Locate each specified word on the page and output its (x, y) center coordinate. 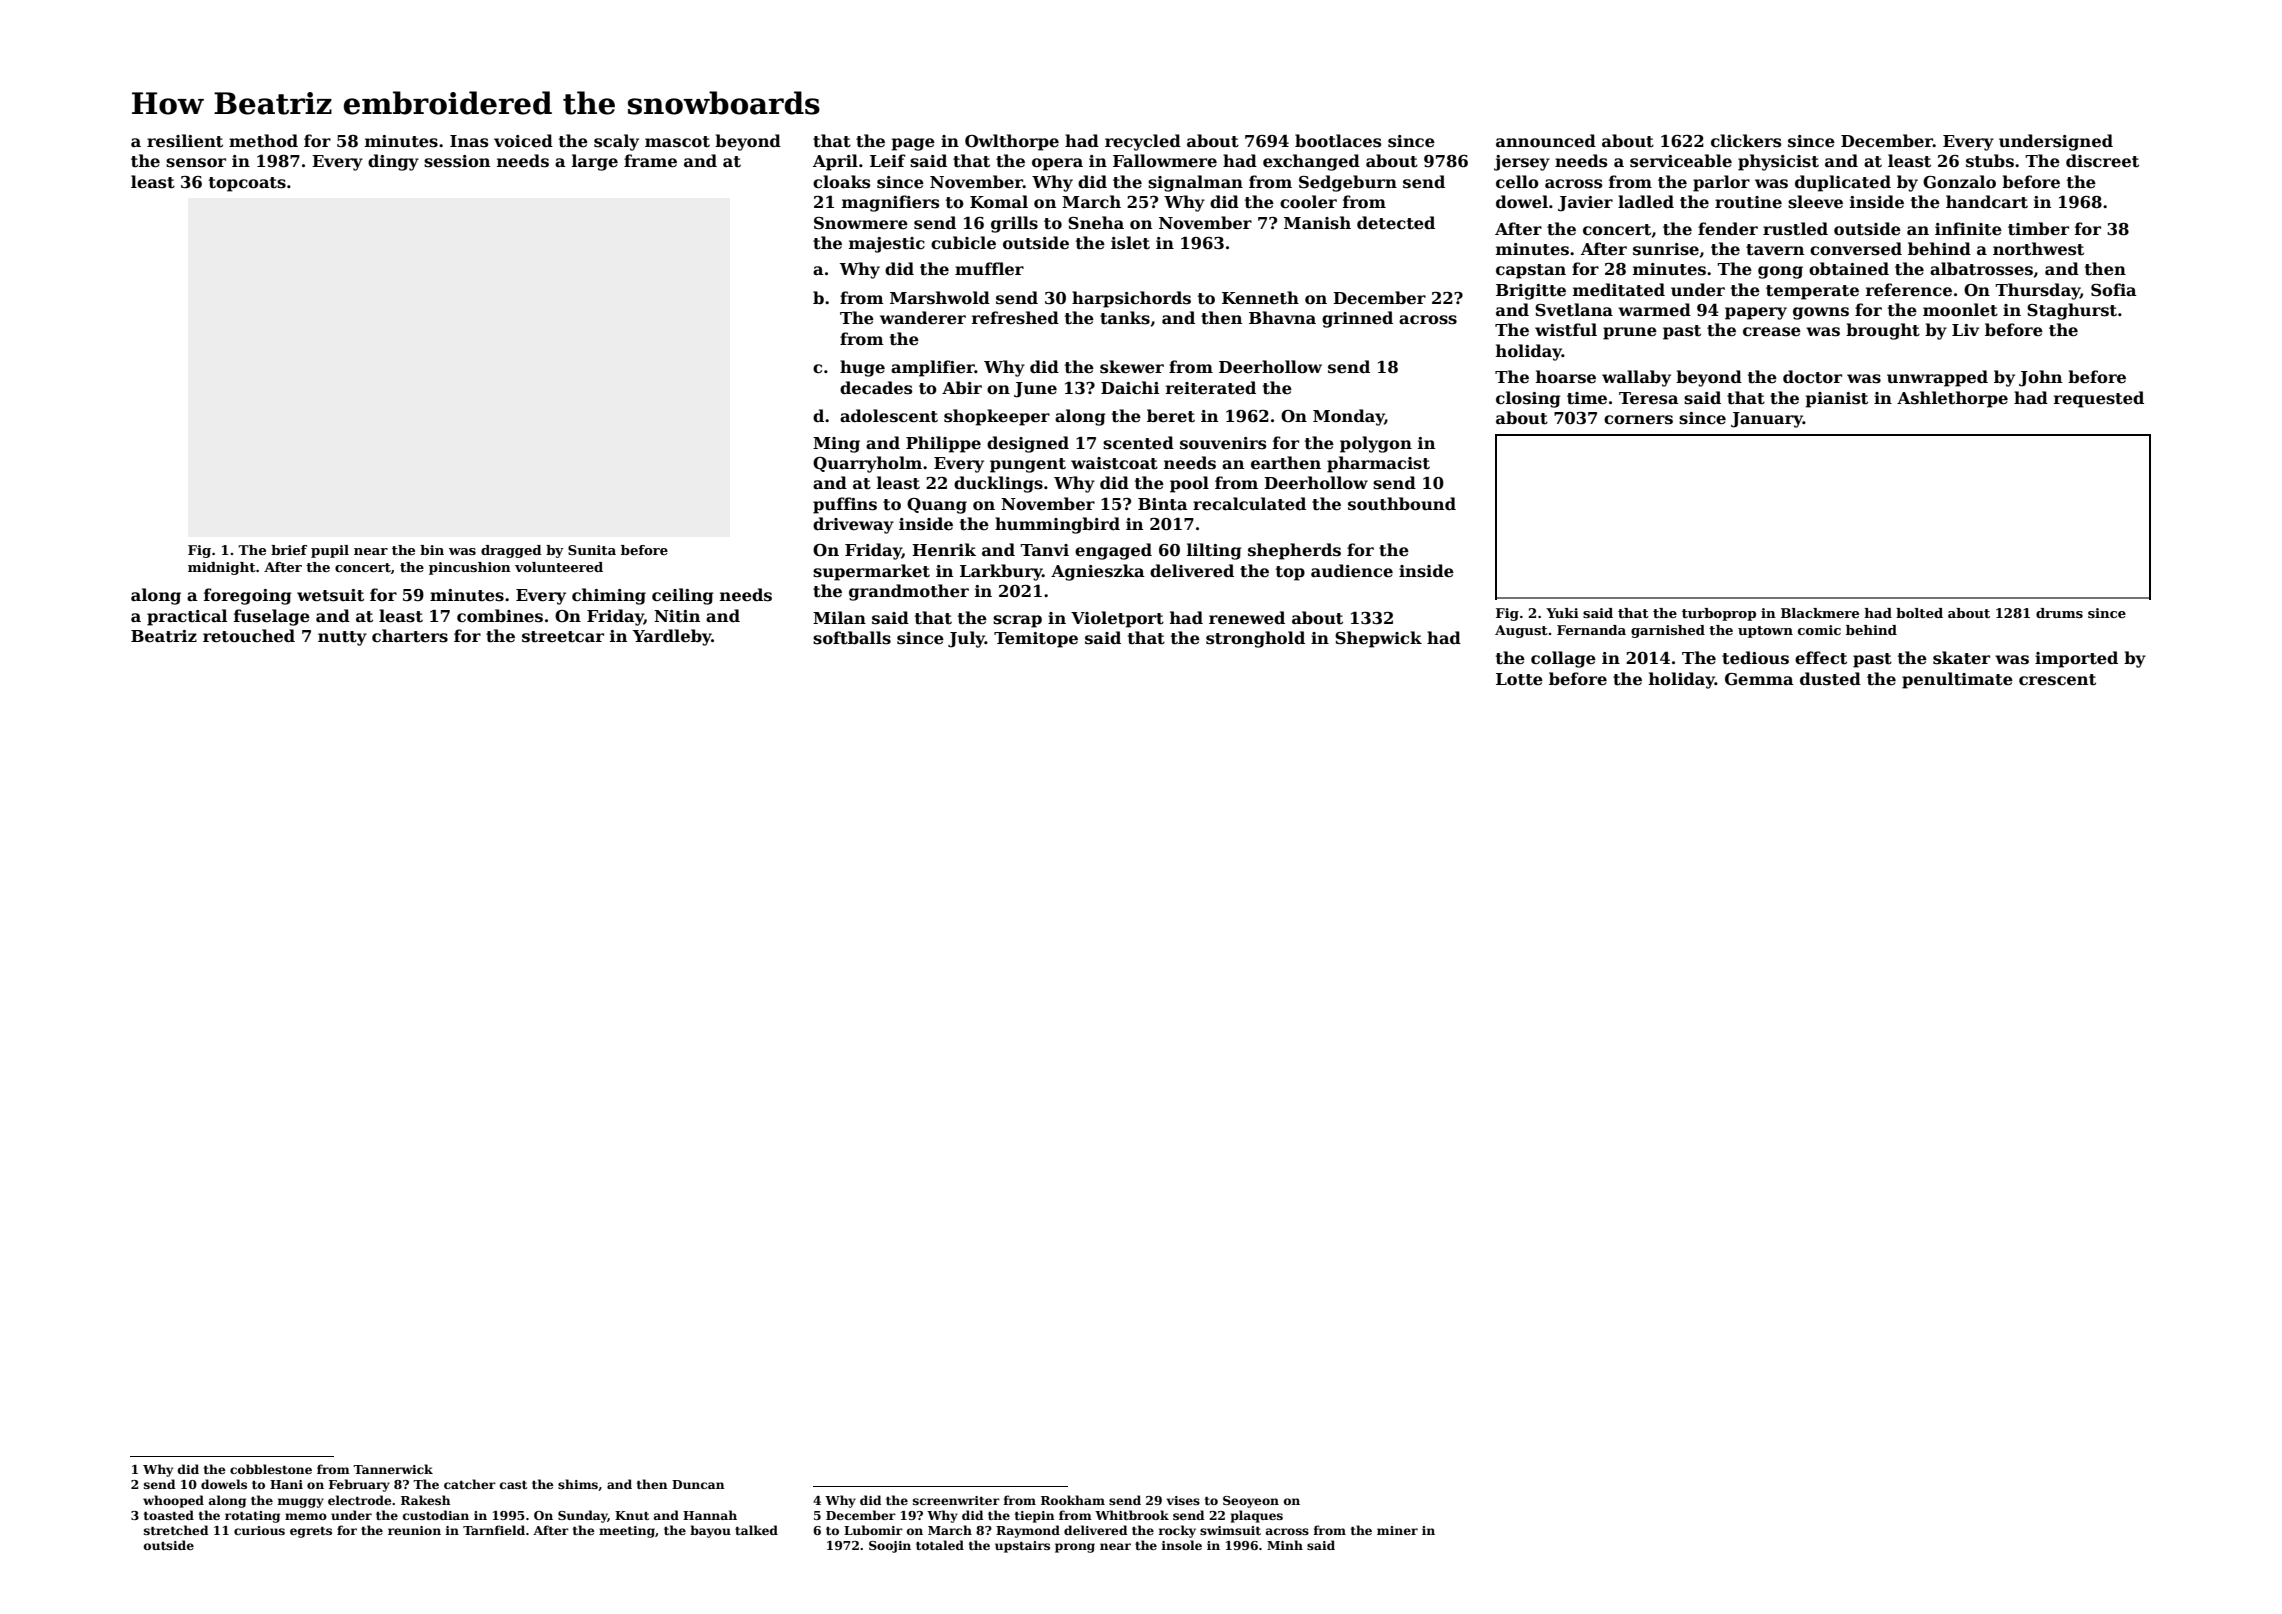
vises (1183, 1500)
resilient (185, 141)
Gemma (1759, 679)
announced (1546, 141)
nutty (342, 638)
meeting (627, 1532)
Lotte (1519, 679)
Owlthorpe (1012, 142)
